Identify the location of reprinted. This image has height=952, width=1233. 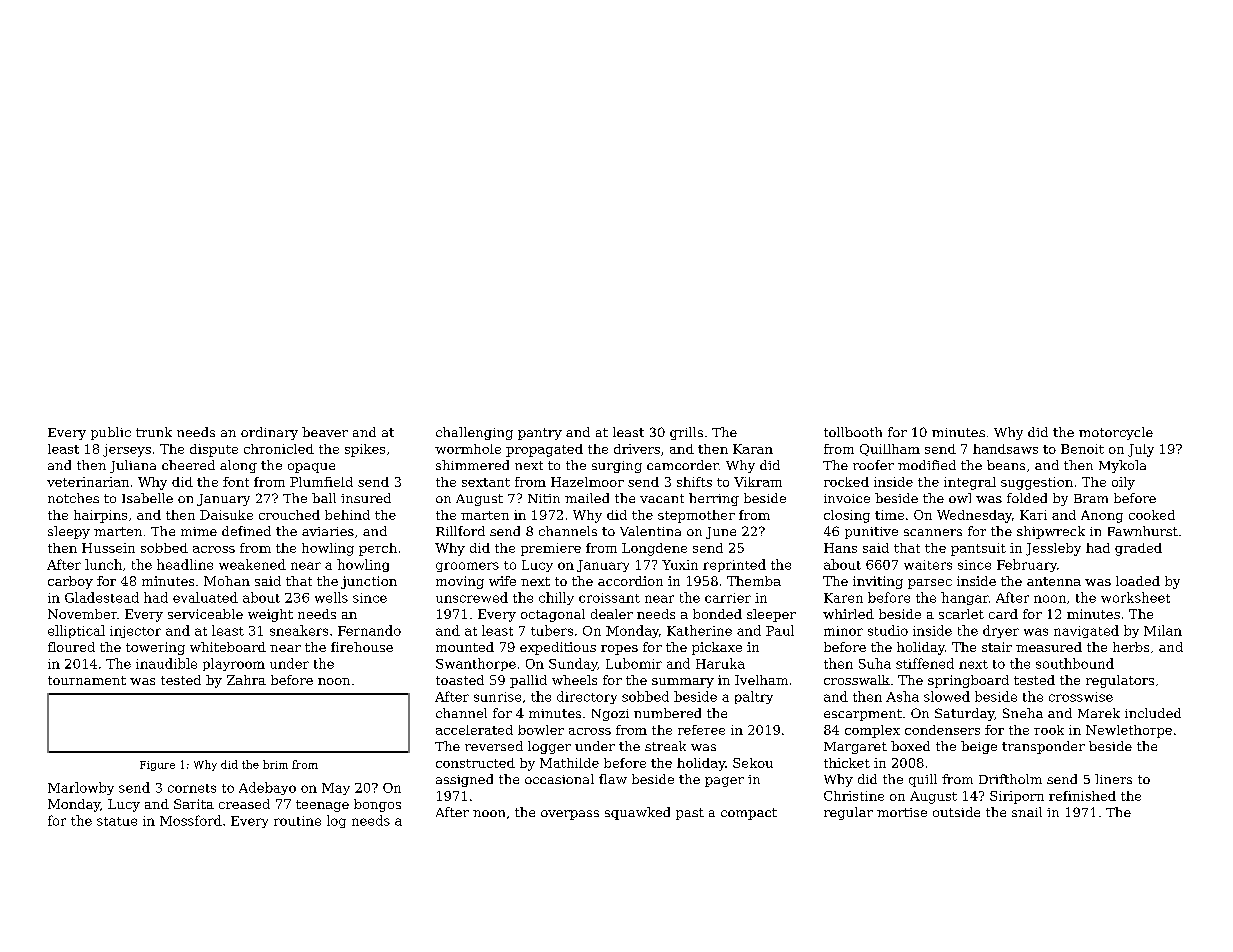
(734, 565).
